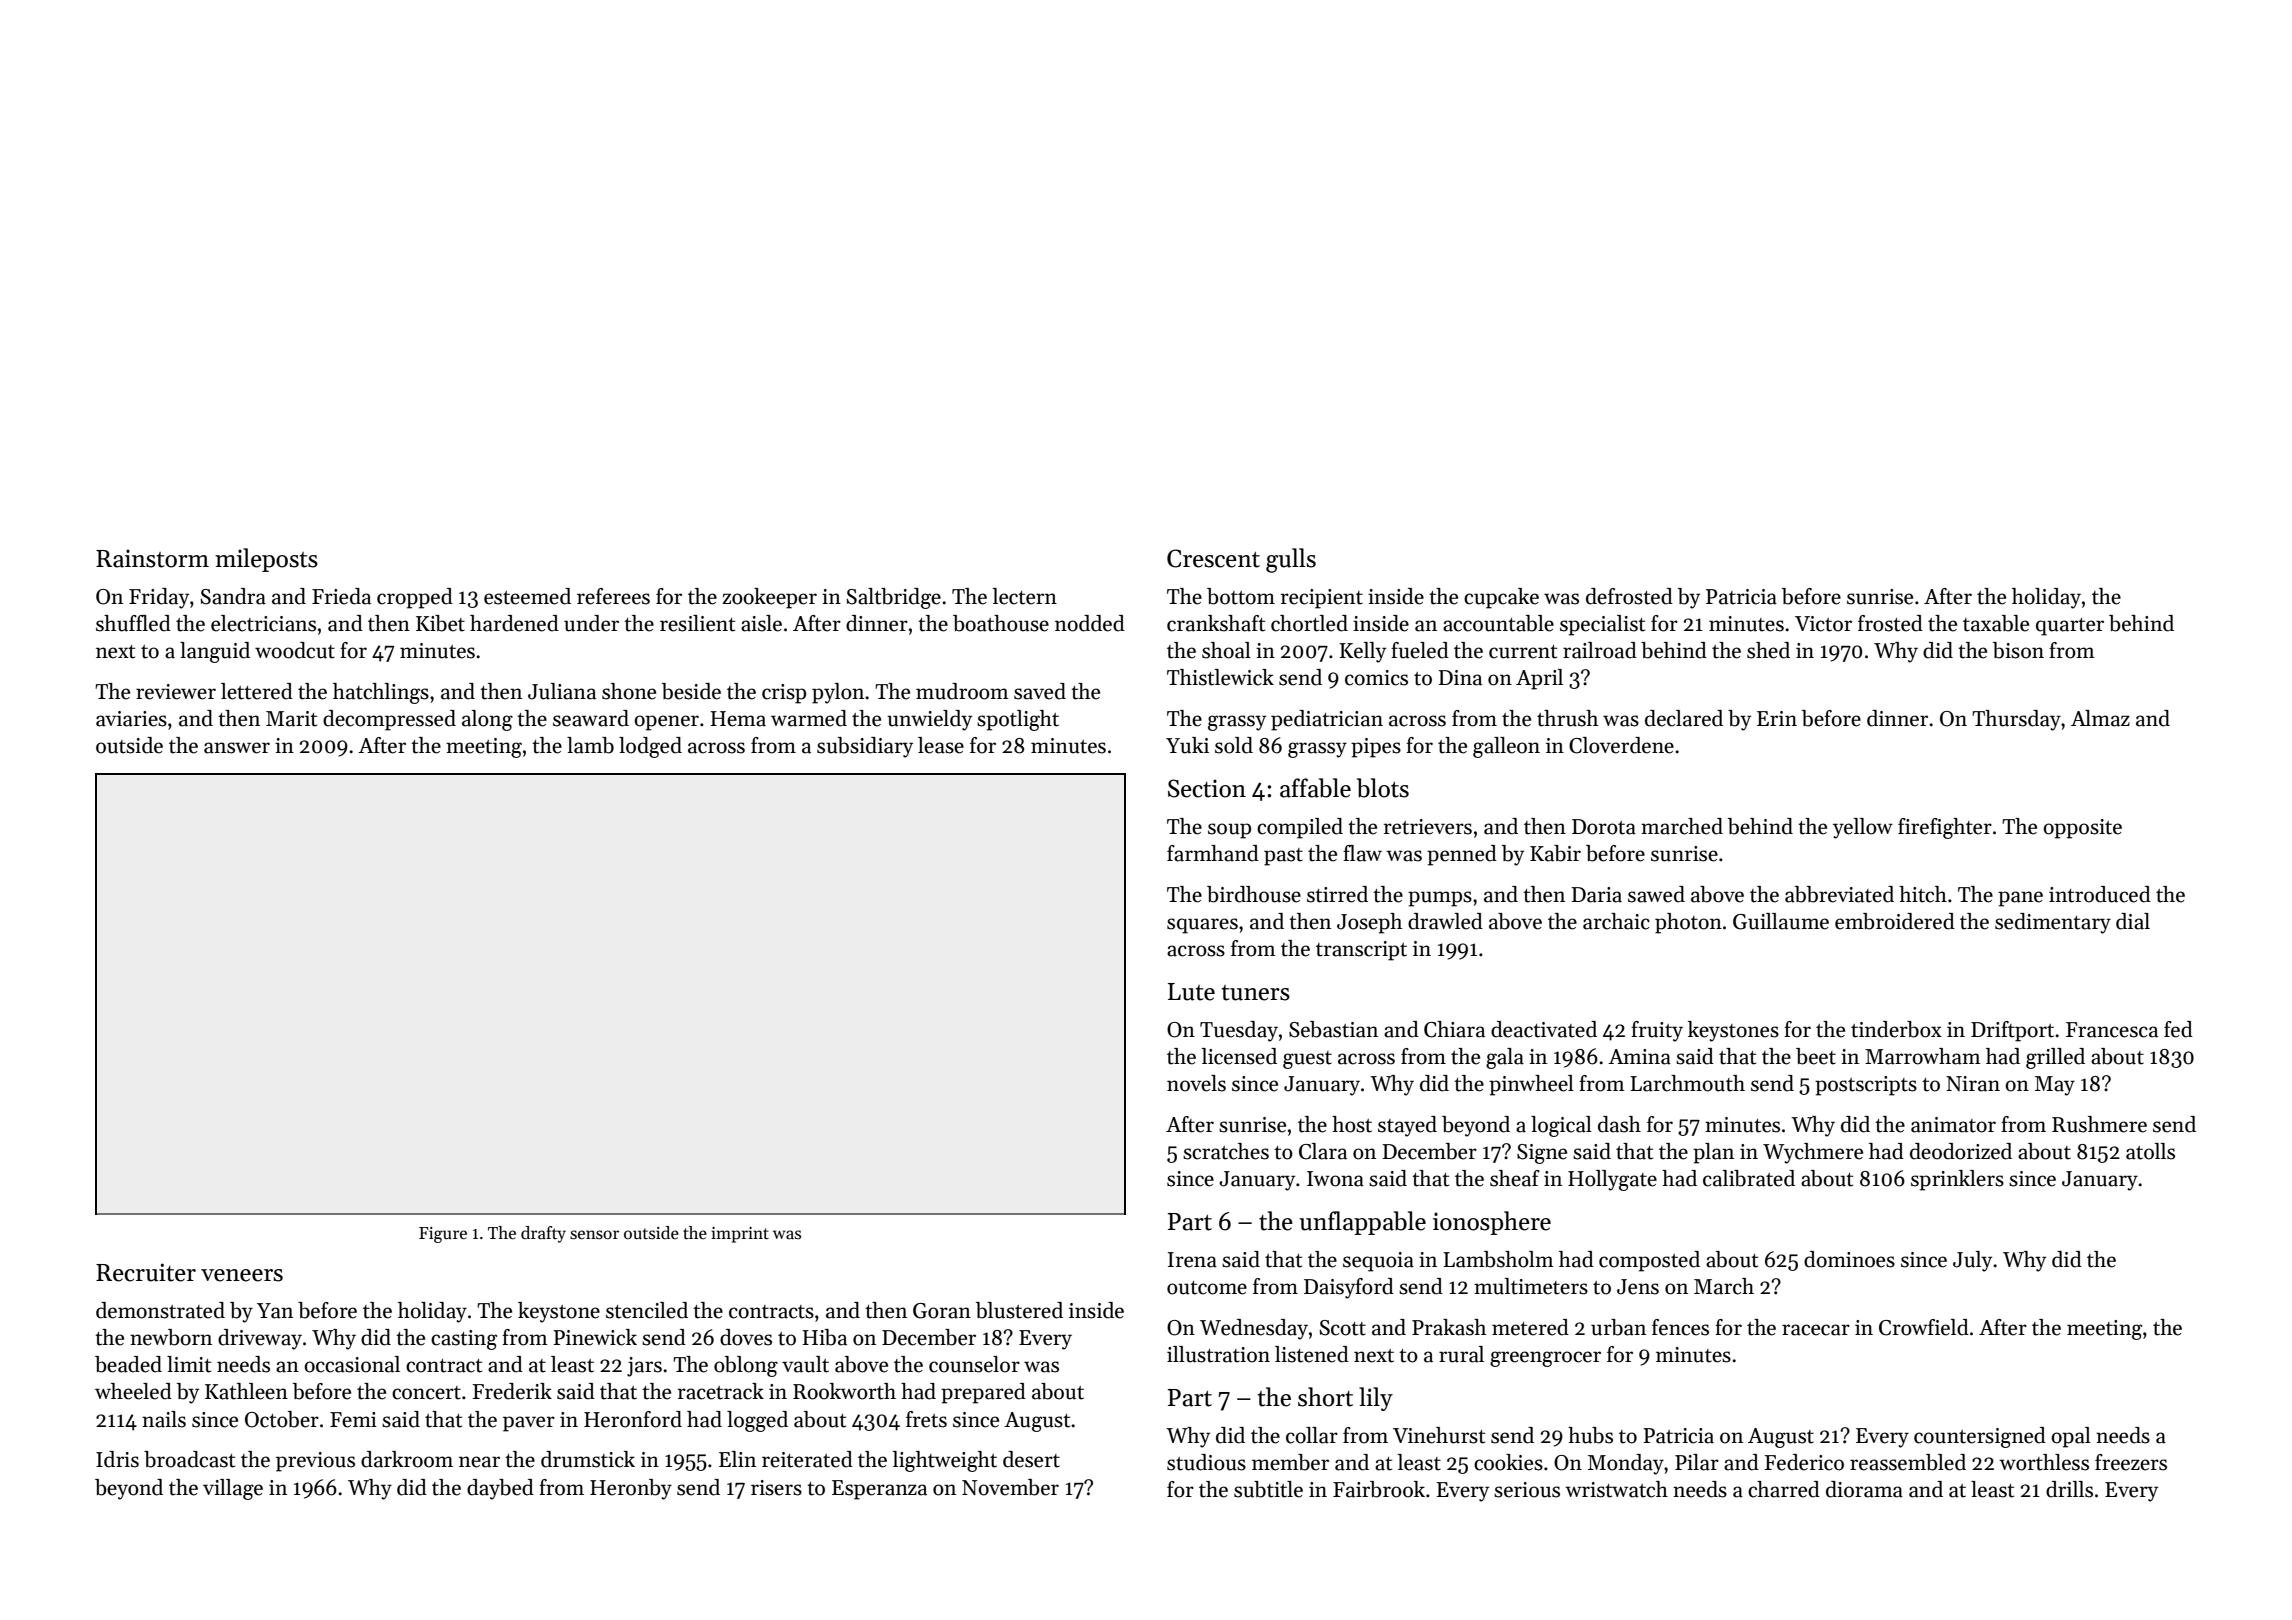 The width and height of the screenshot is (2292, 1620). Describe the element at coordinates (1191, 992) in the screenshot. I see `Lute` at that location.
